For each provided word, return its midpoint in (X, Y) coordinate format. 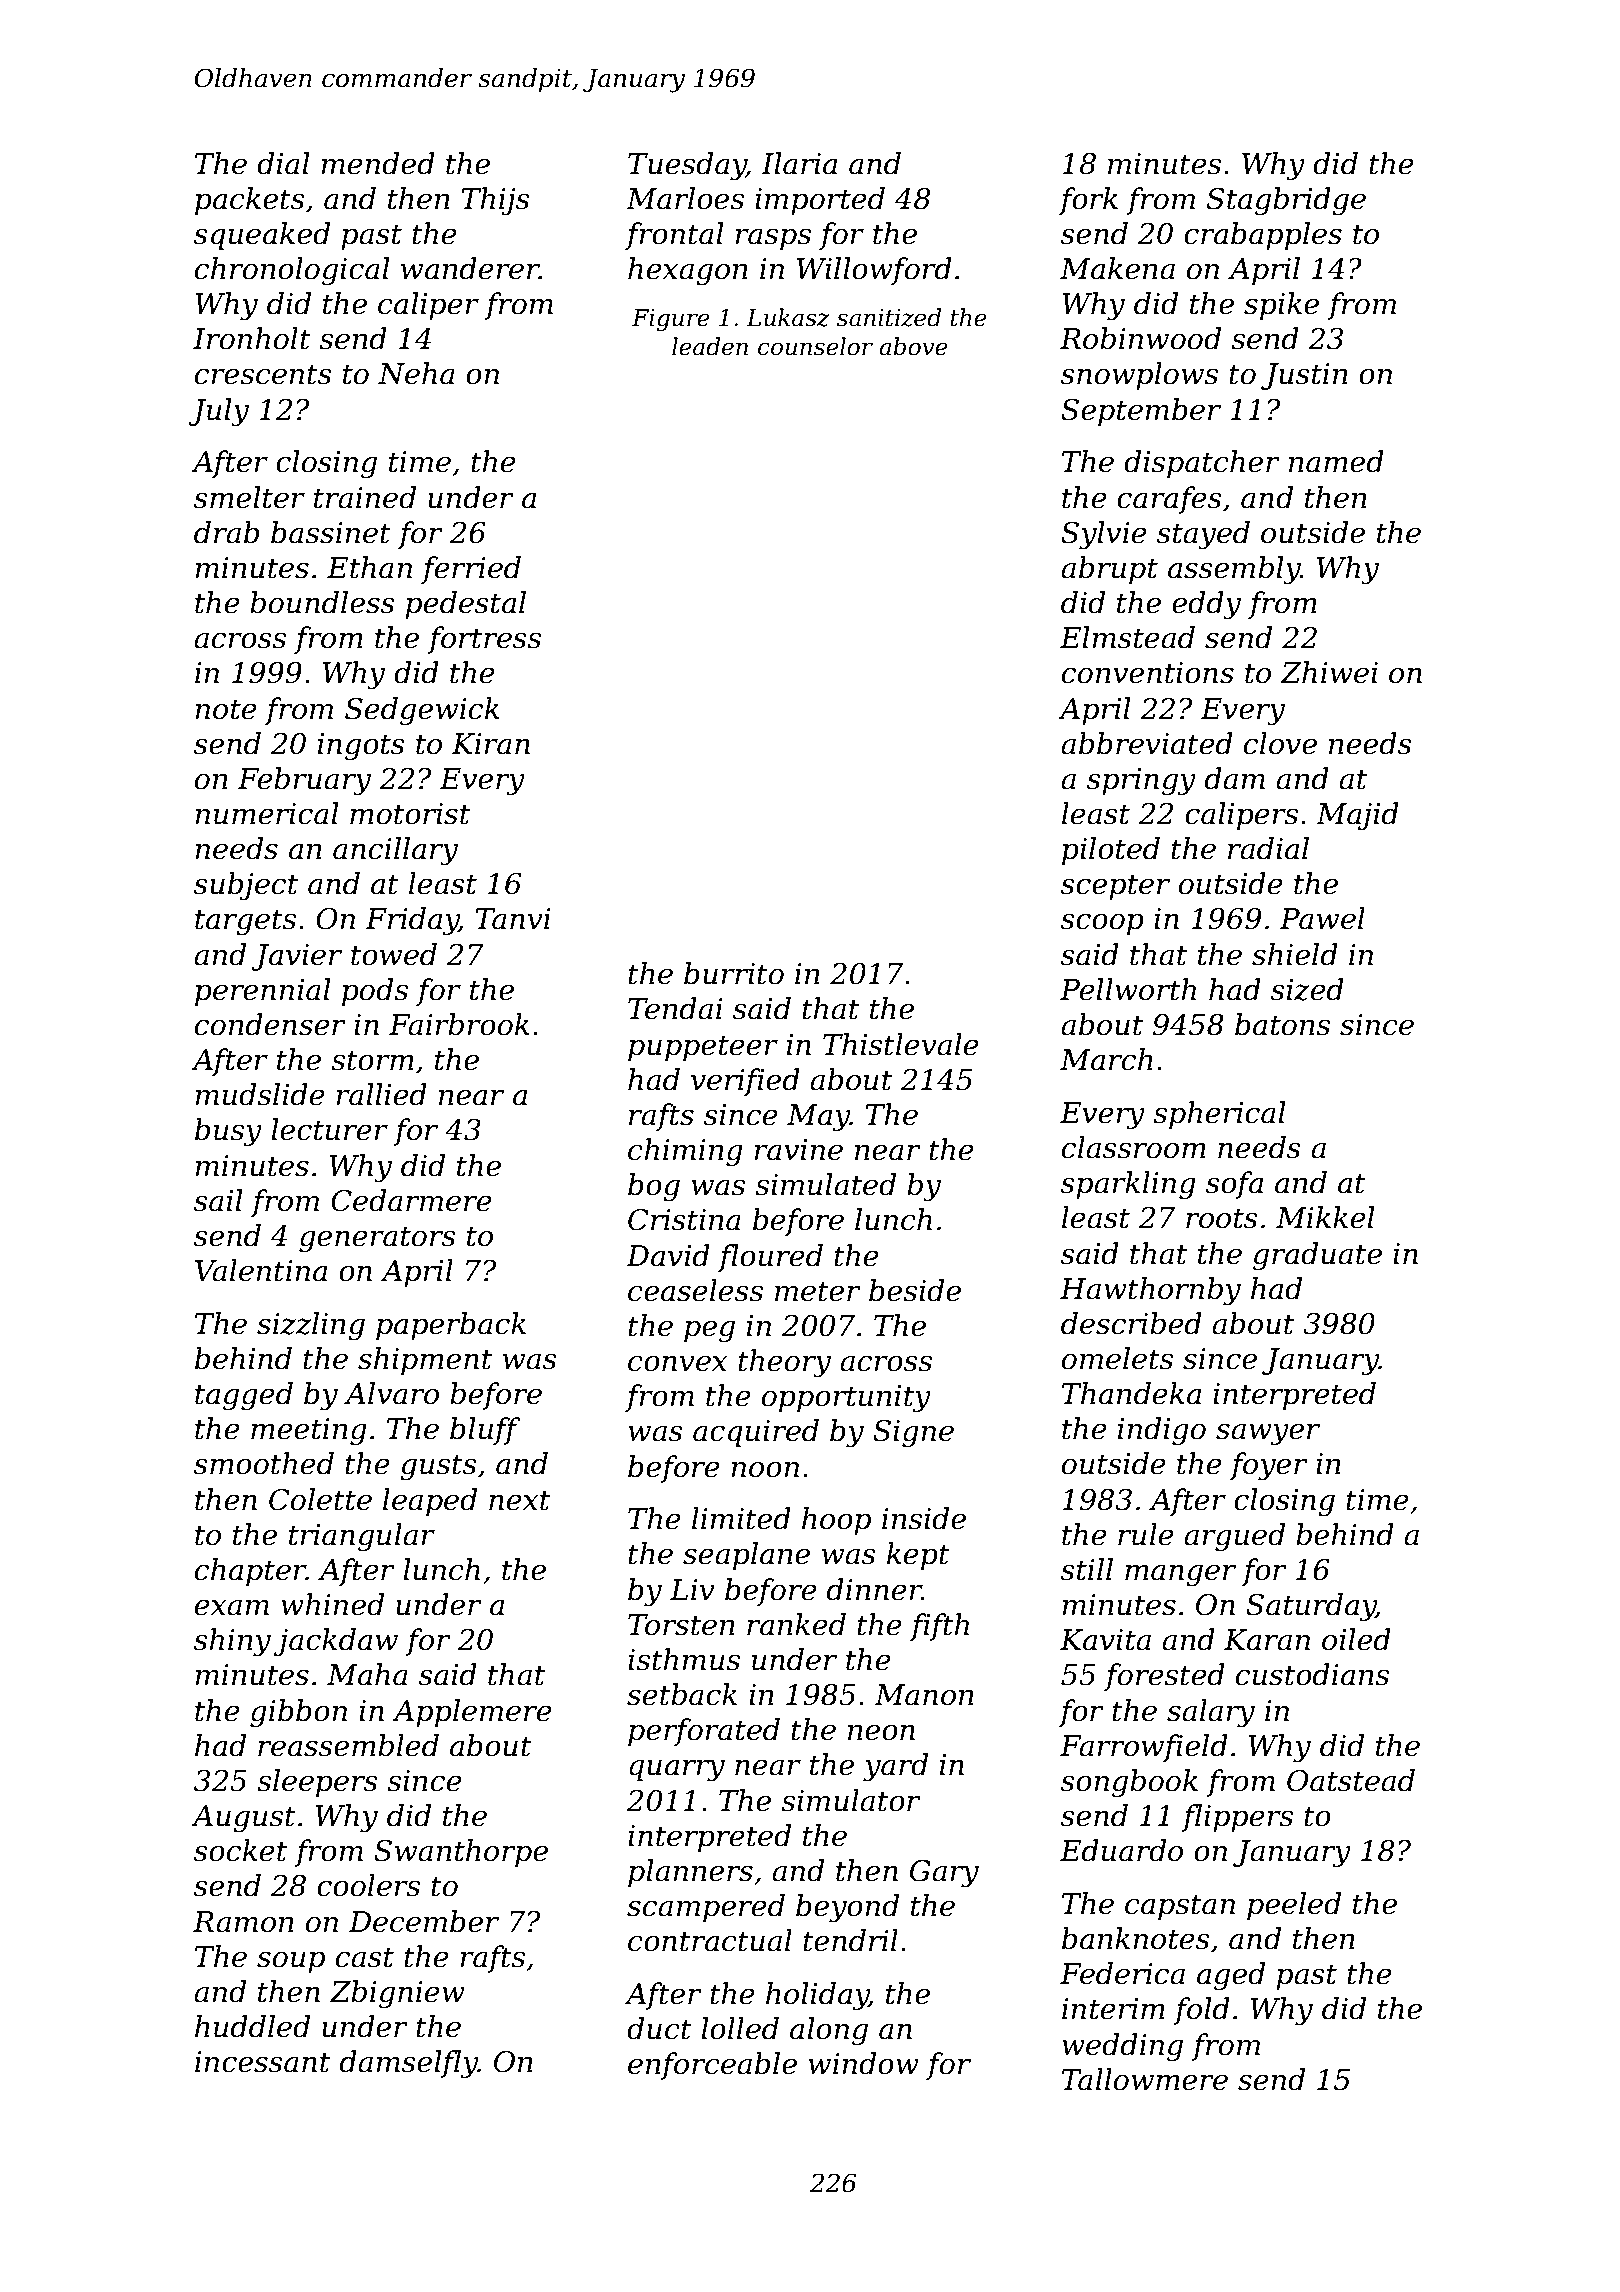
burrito (734, 973)
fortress (484, 640)
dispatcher (1202, 464)
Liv (692, 1589)
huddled (252, 2026)
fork (1088, 201)
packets (250, 201)
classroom (1134, 1147)
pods (375, 992)
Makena (1117, 268)
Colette (320, 1499)
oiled (1356, 1639)
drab (226, 532)
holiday (817, 1996)
